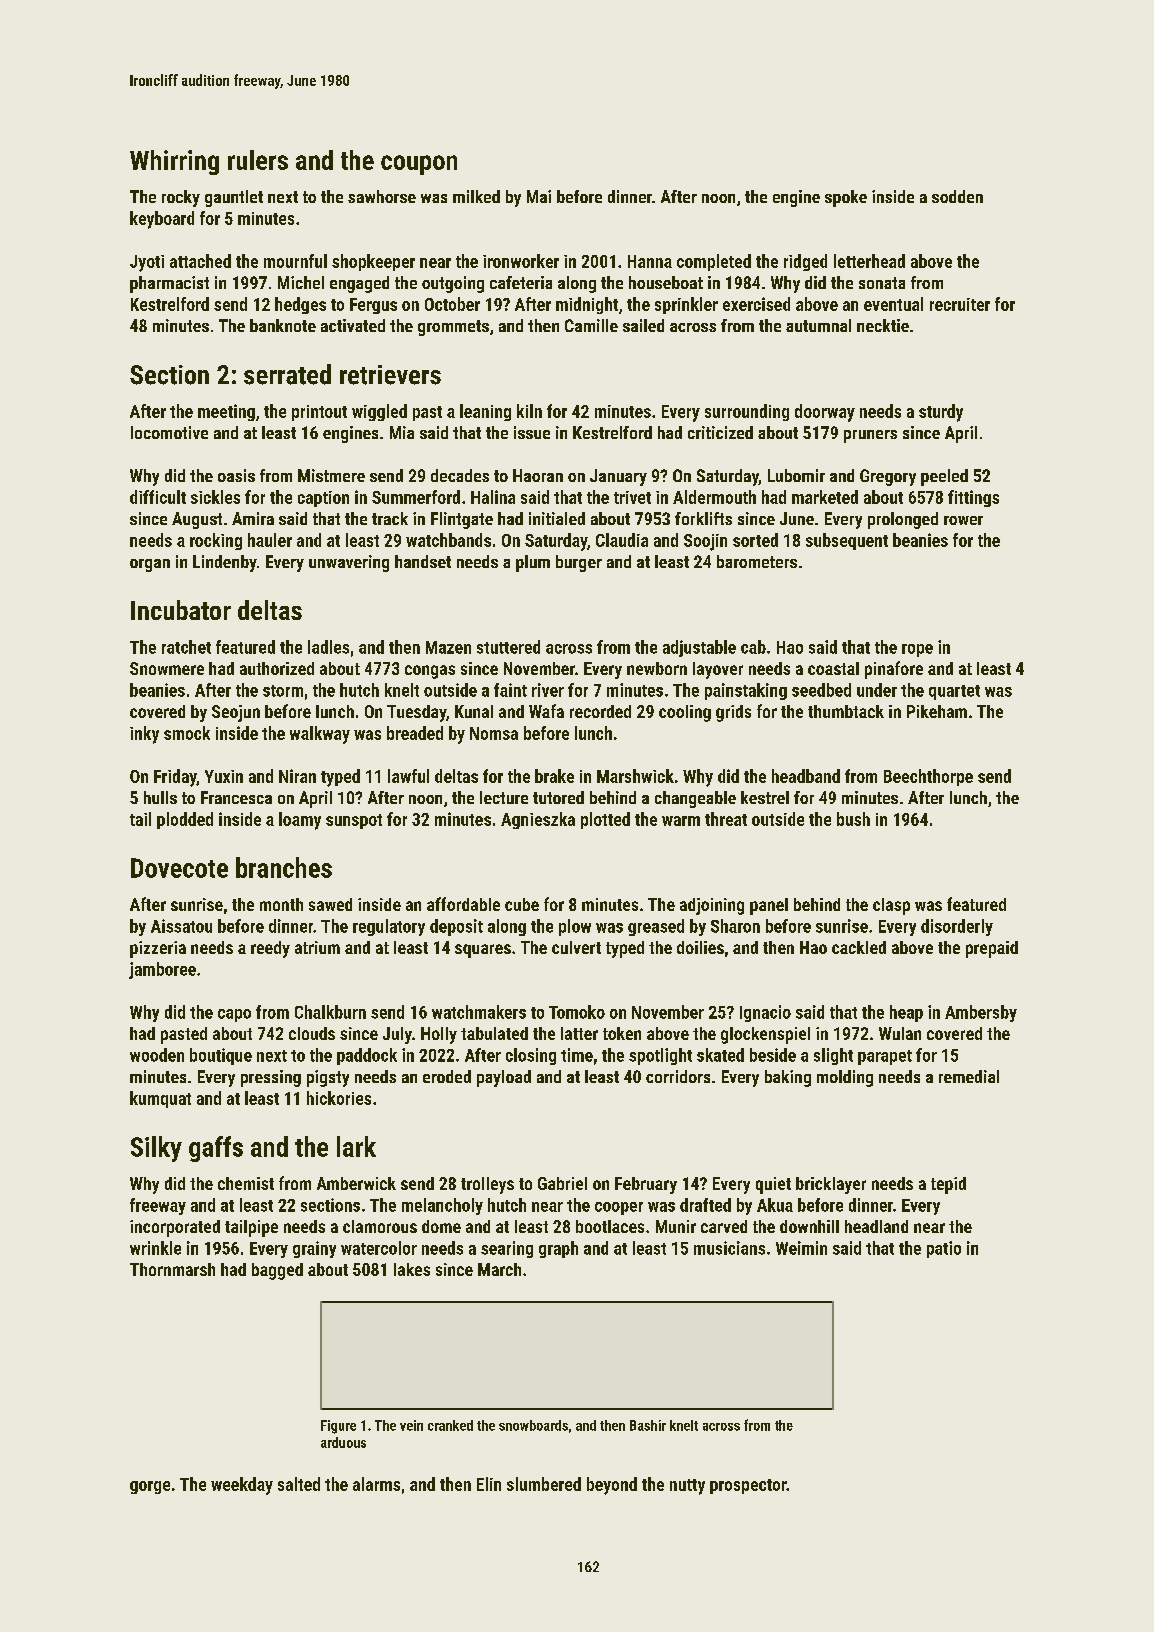 The height and width of the screenshot is (1632, 1154). I want to click on spoke, so click(846, 198).
